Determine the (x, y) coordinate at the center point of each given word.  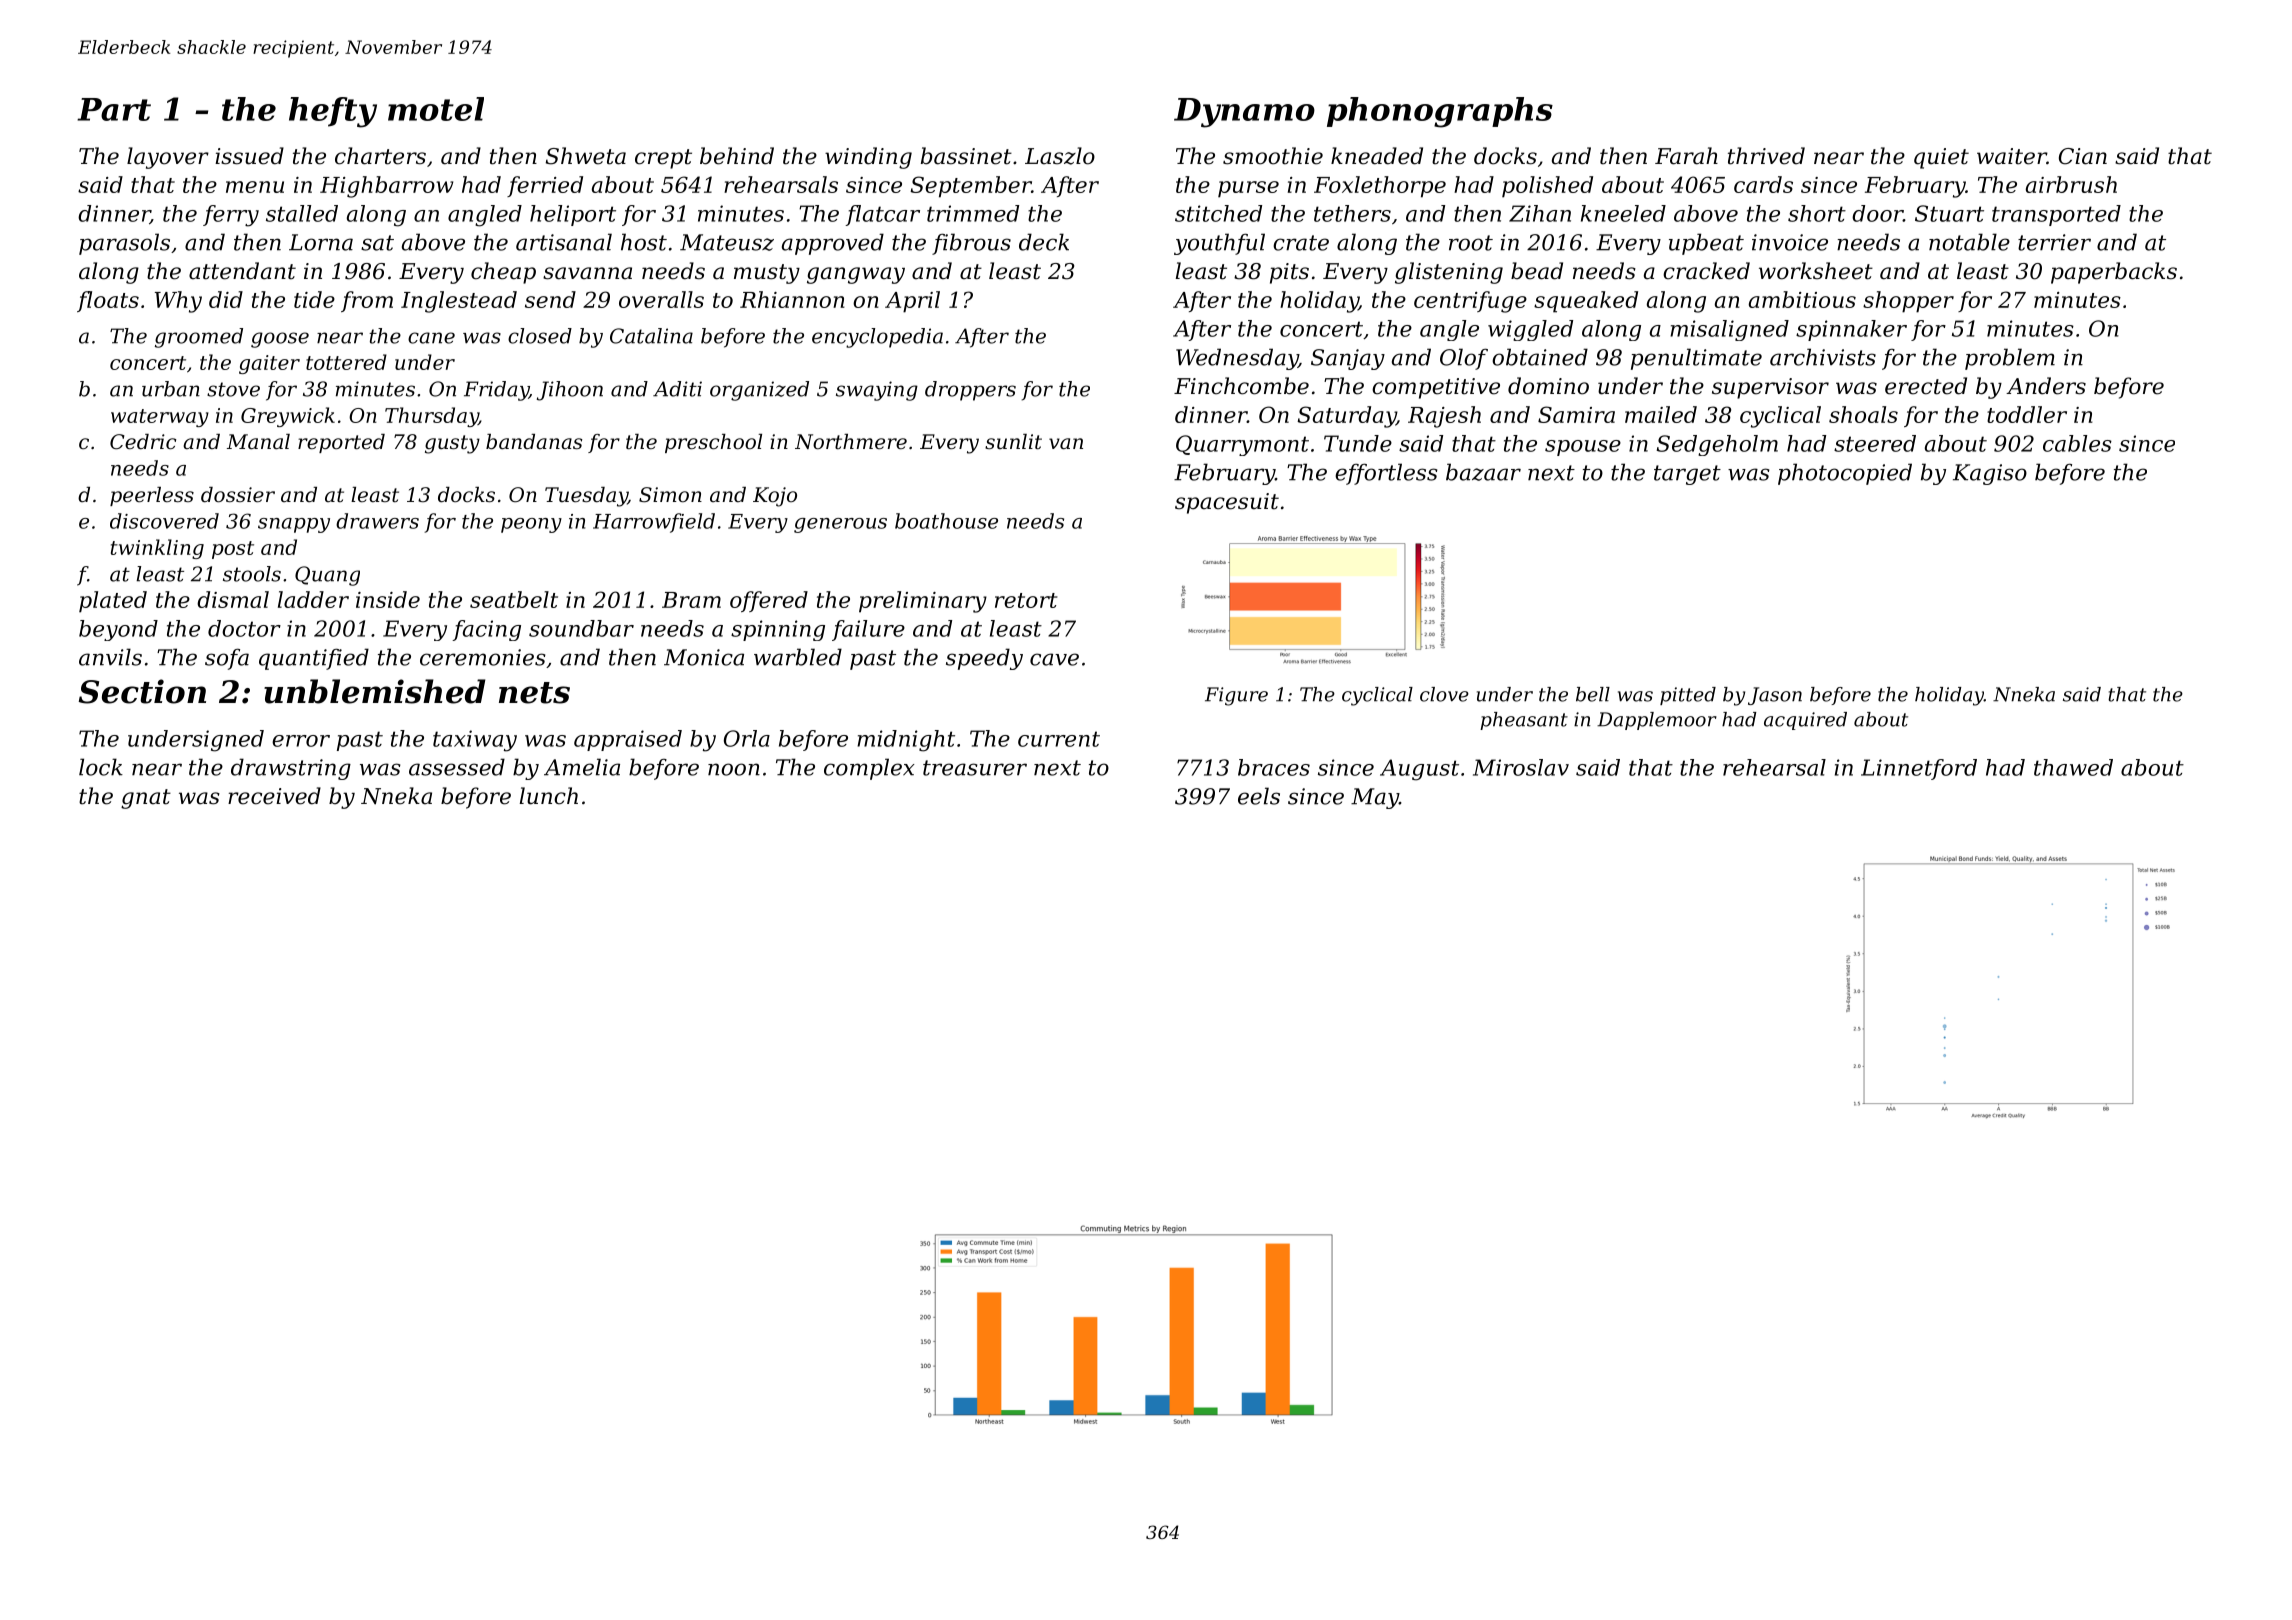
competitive (1436, 388)
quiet (1941, 158)
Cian (2083, 156)
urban (171, 389)
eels (1259, 796)
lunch (549, 796)
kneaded (1377, 156)
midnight (906, 741)
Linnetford (1919, 769)
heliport (573, 215)
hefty (333, 112)
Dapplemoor (1657, 721)
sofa (227, 659)
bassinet (966, 156)
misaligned (1729, 330)
